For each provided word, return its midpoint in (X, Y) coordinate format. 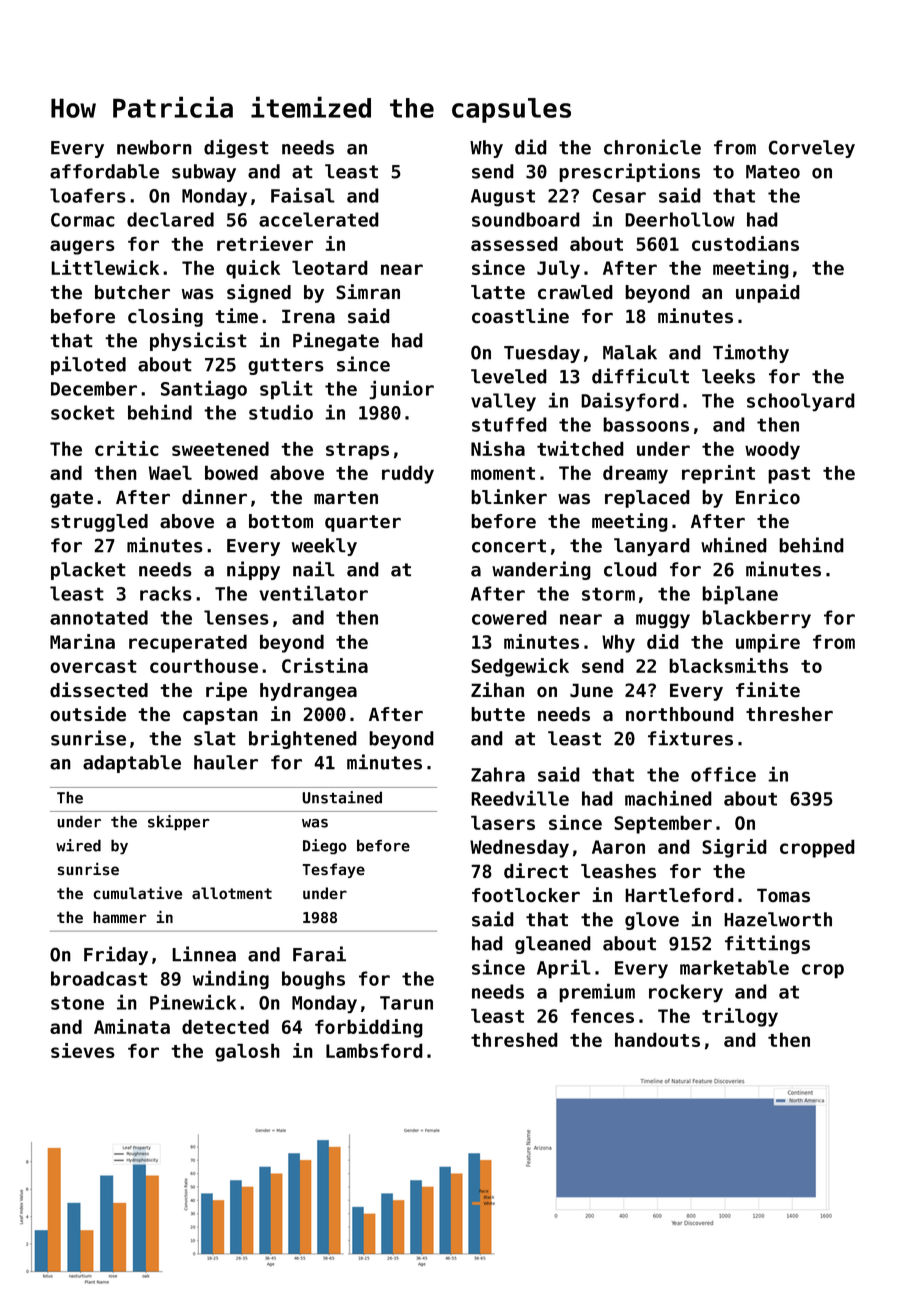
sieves (83, 1050)
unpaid (768, 293)
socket (83, 412)
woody (772, 450)
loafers (88, 195)
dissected (99, 690)
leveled (509, 376)
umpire (768, 643)
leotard (330, 267)
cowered (509, 617)
